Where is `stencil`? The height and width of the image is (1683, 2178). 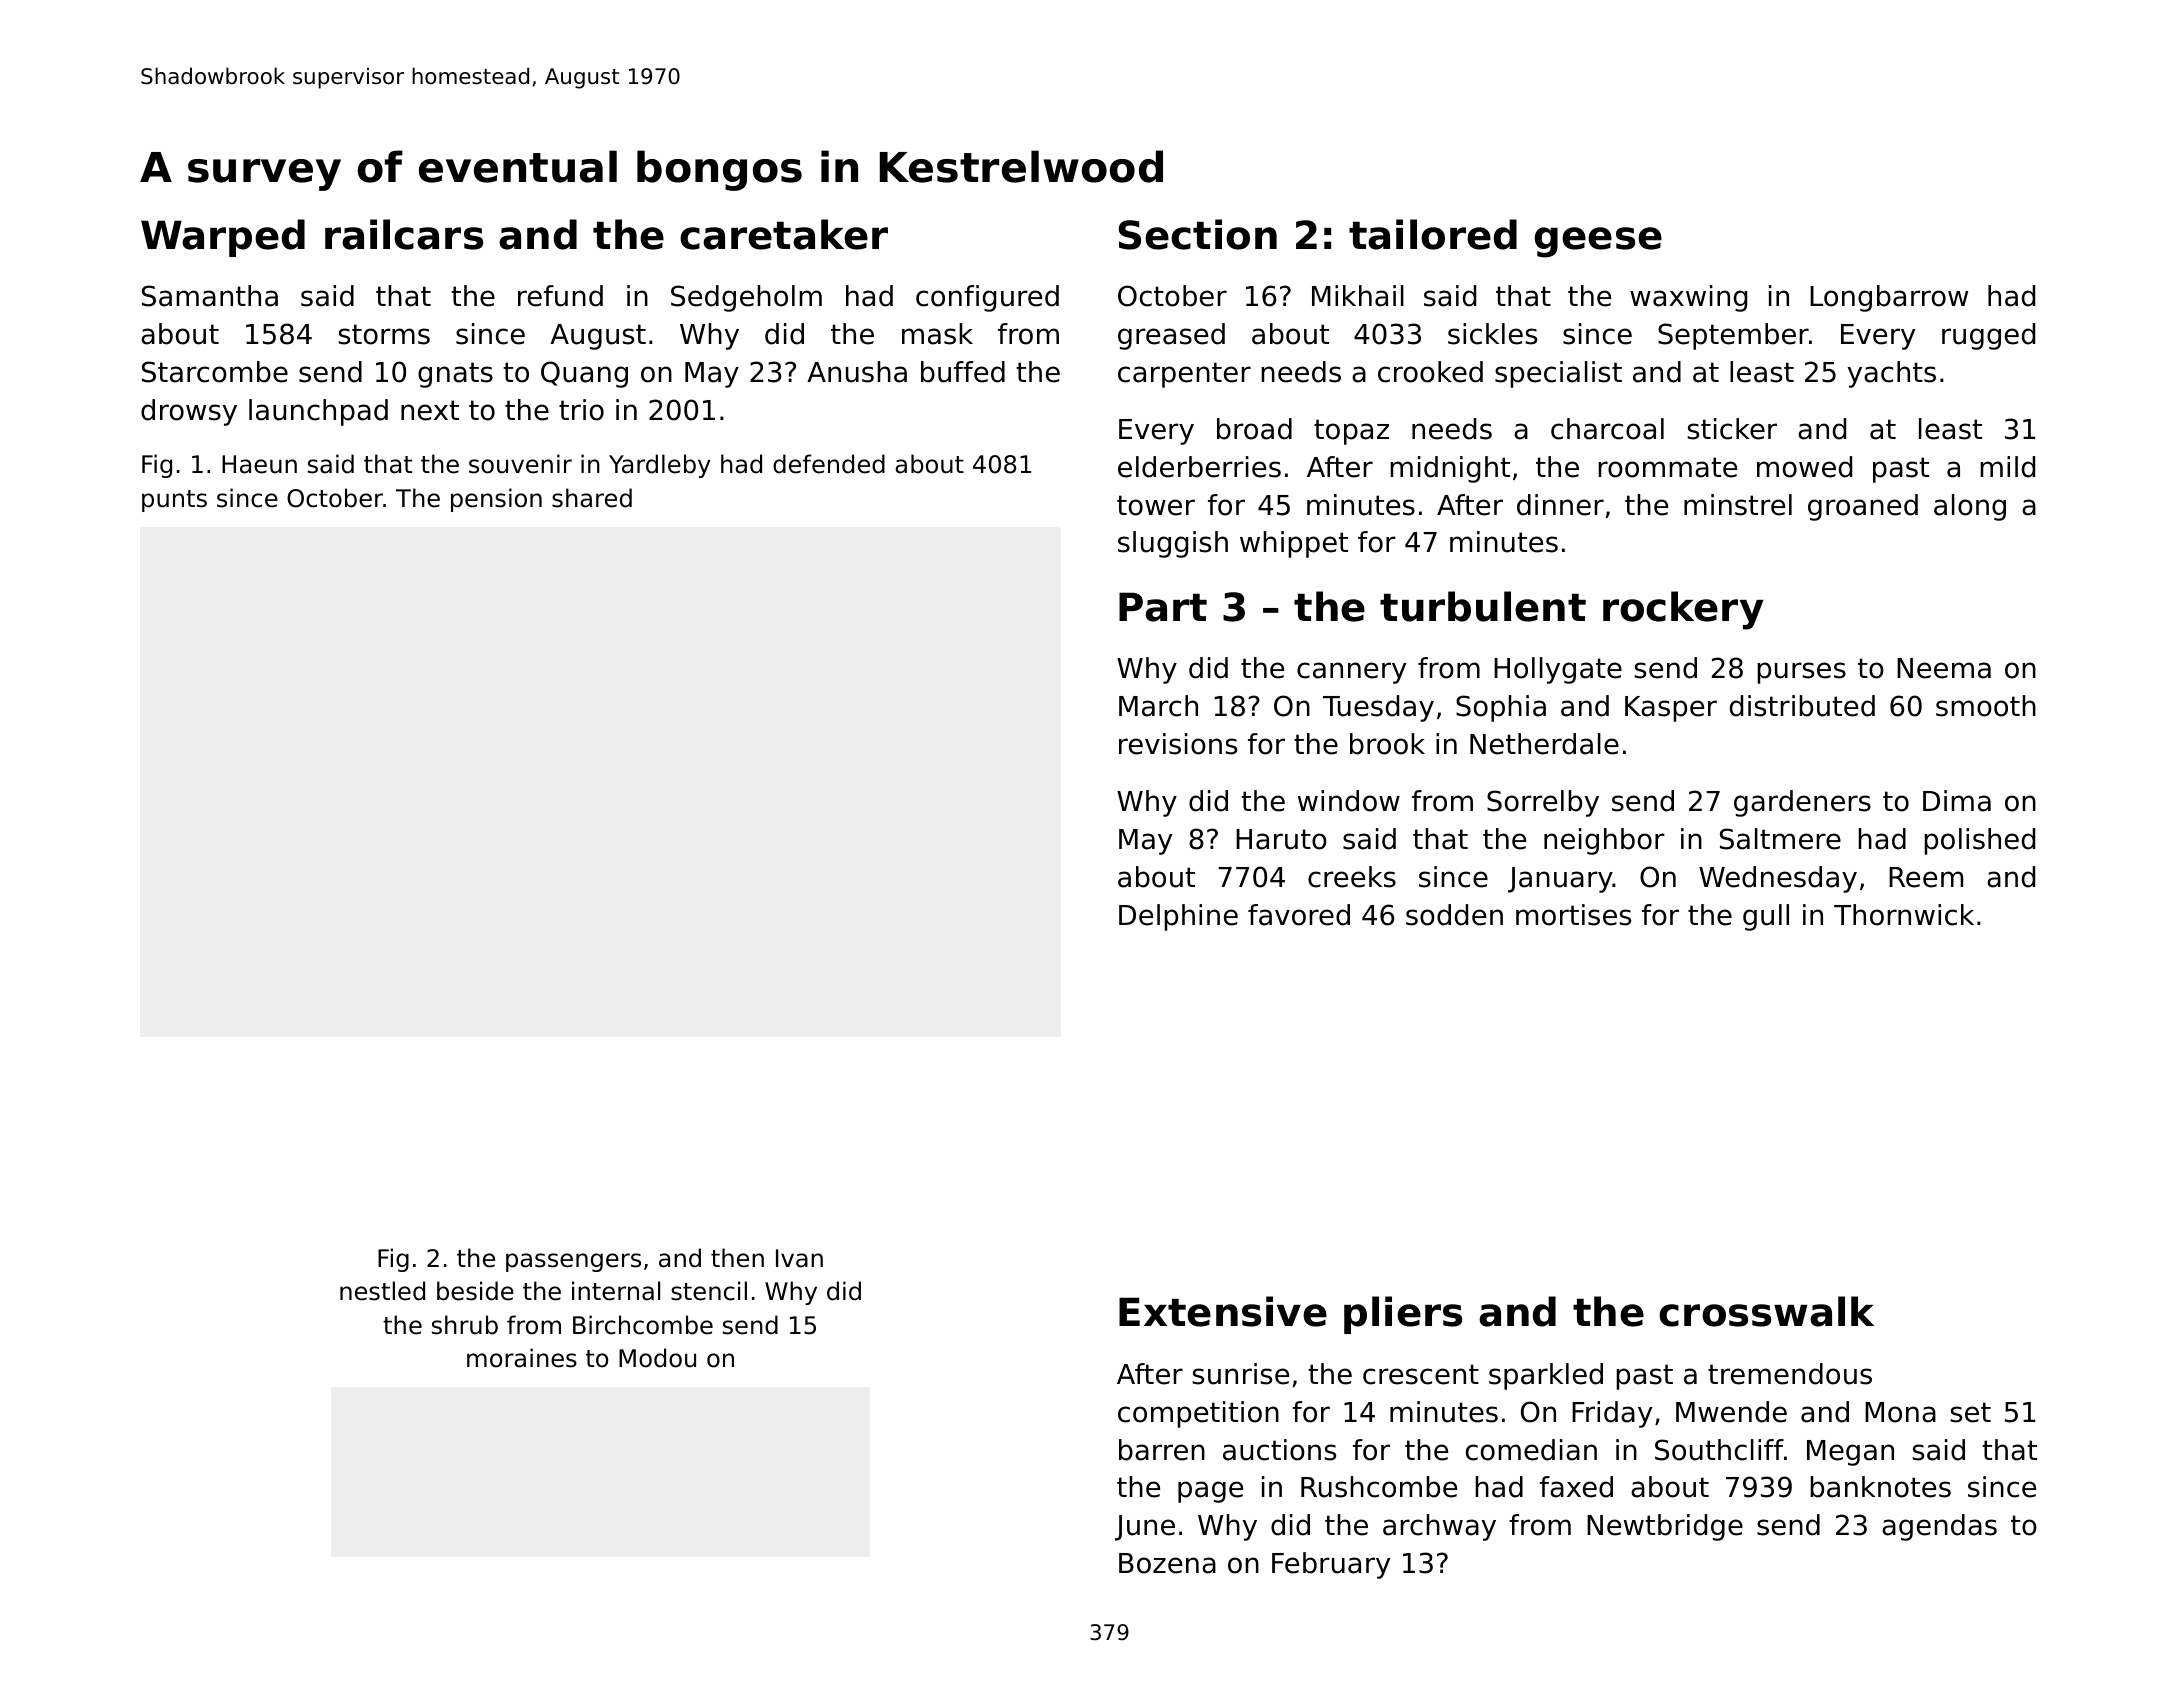
stencil is located at coordinates (709, 1291).
